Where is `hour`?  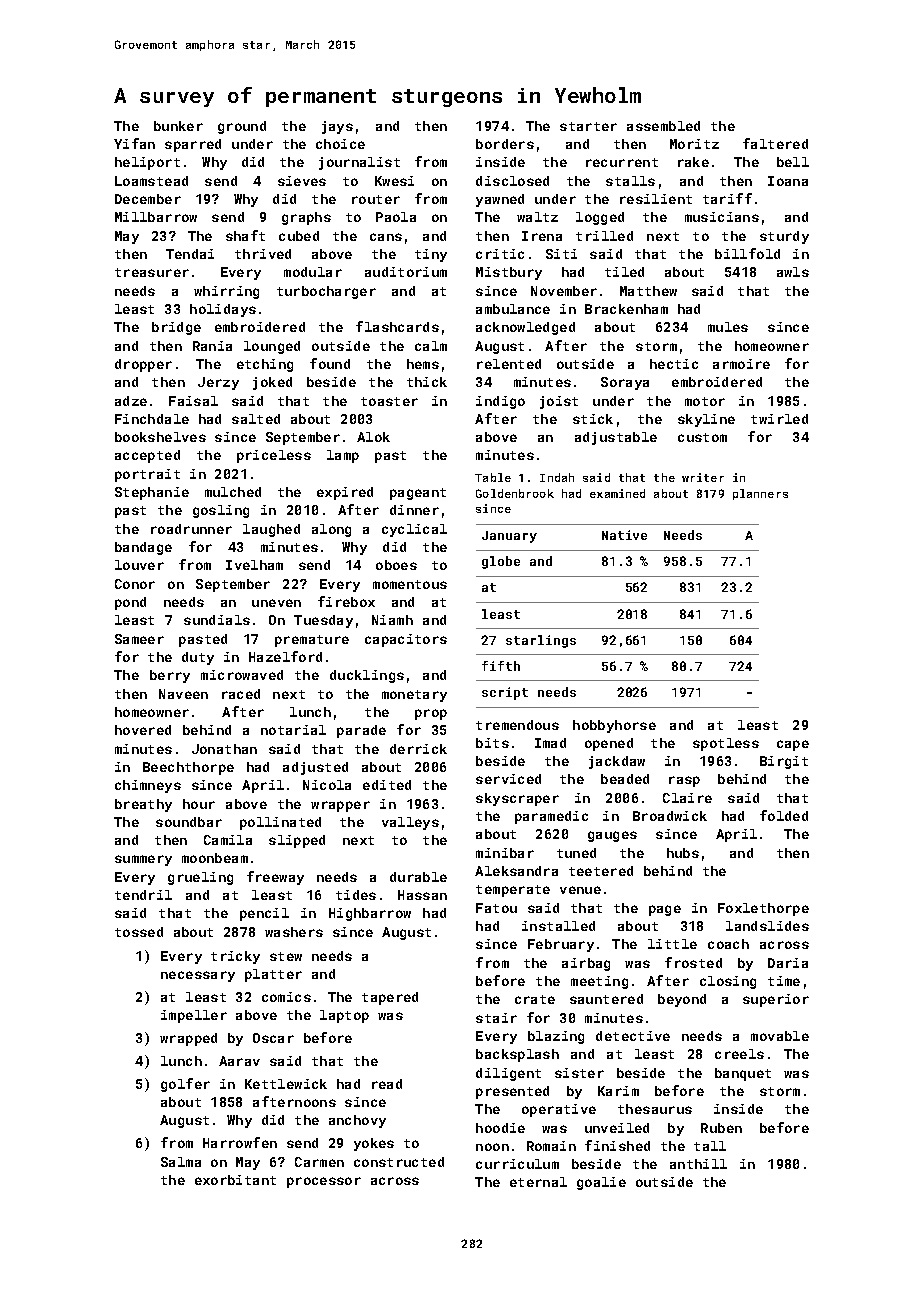 hour is located at coordinates (199, 804).
